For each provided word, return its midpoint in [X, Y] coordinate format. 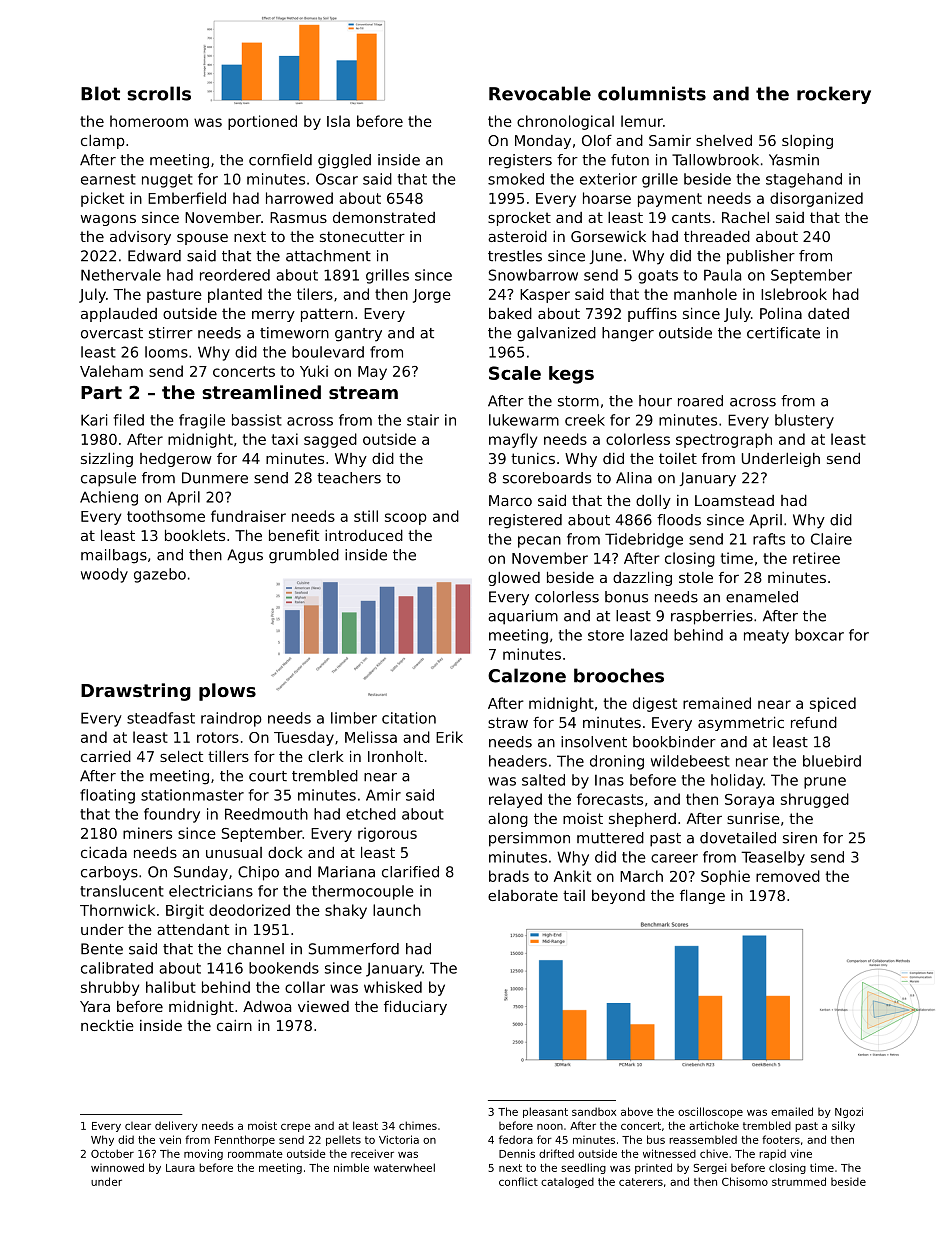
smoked [516, 179]
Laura [180, 1168]
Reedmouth [266, 814]
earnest [108, 179]
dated [828, 313]
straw [508, 722]
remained [717, 703]
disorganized [816, 199]
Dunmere [215, 478]
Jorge [432, 296]
